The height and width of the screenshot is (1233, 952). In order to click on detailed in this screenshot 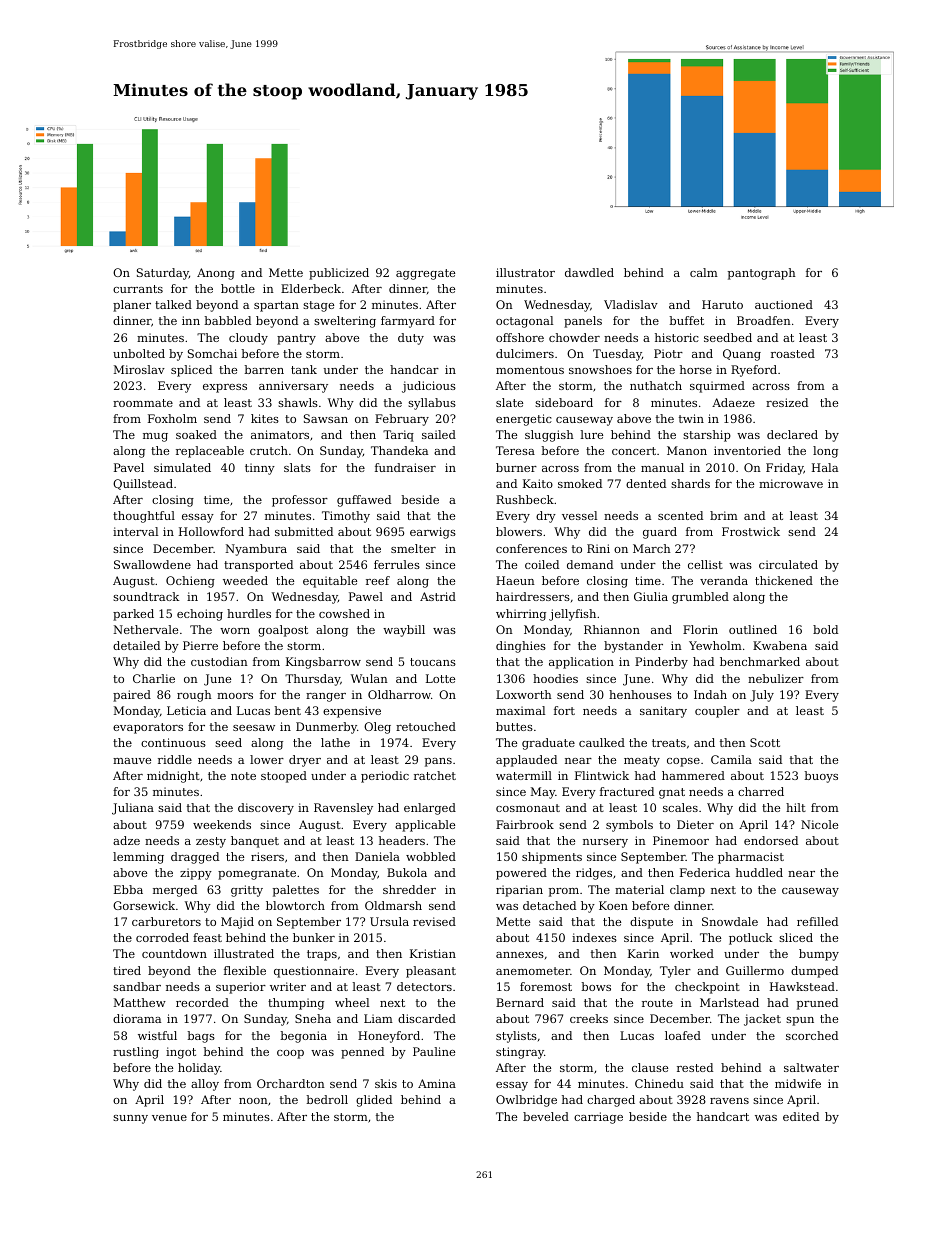, I will do `click(136, 645)`.
